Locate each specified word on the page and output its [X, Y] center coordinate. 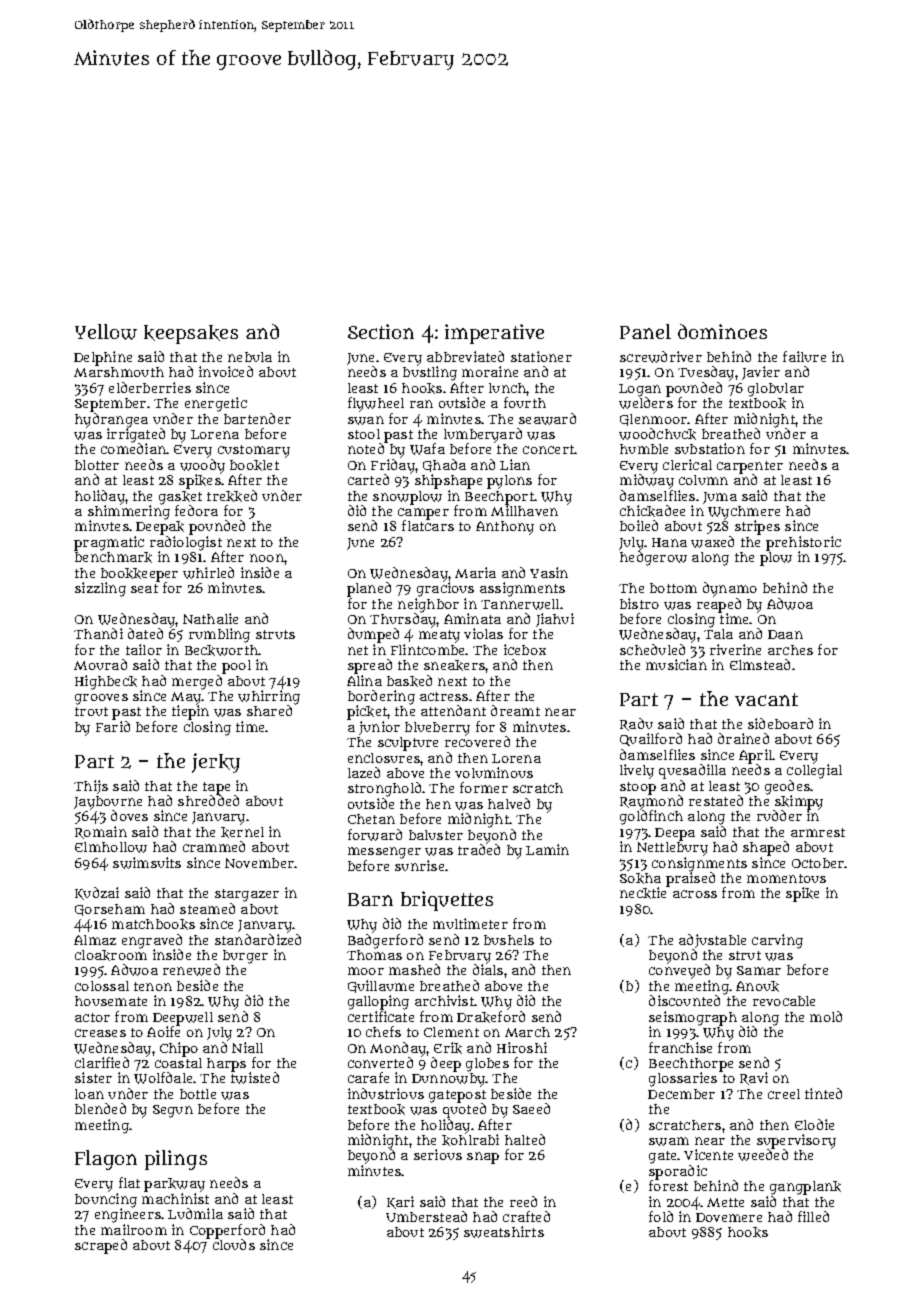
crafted [526, 1216]
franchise [680, 1047]
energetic [216, 404]
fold [661, 1216]
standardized [258, 939]
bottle [198, 1094]
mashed [414, 969]
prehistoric [803, 543]
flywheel [376, 404]
